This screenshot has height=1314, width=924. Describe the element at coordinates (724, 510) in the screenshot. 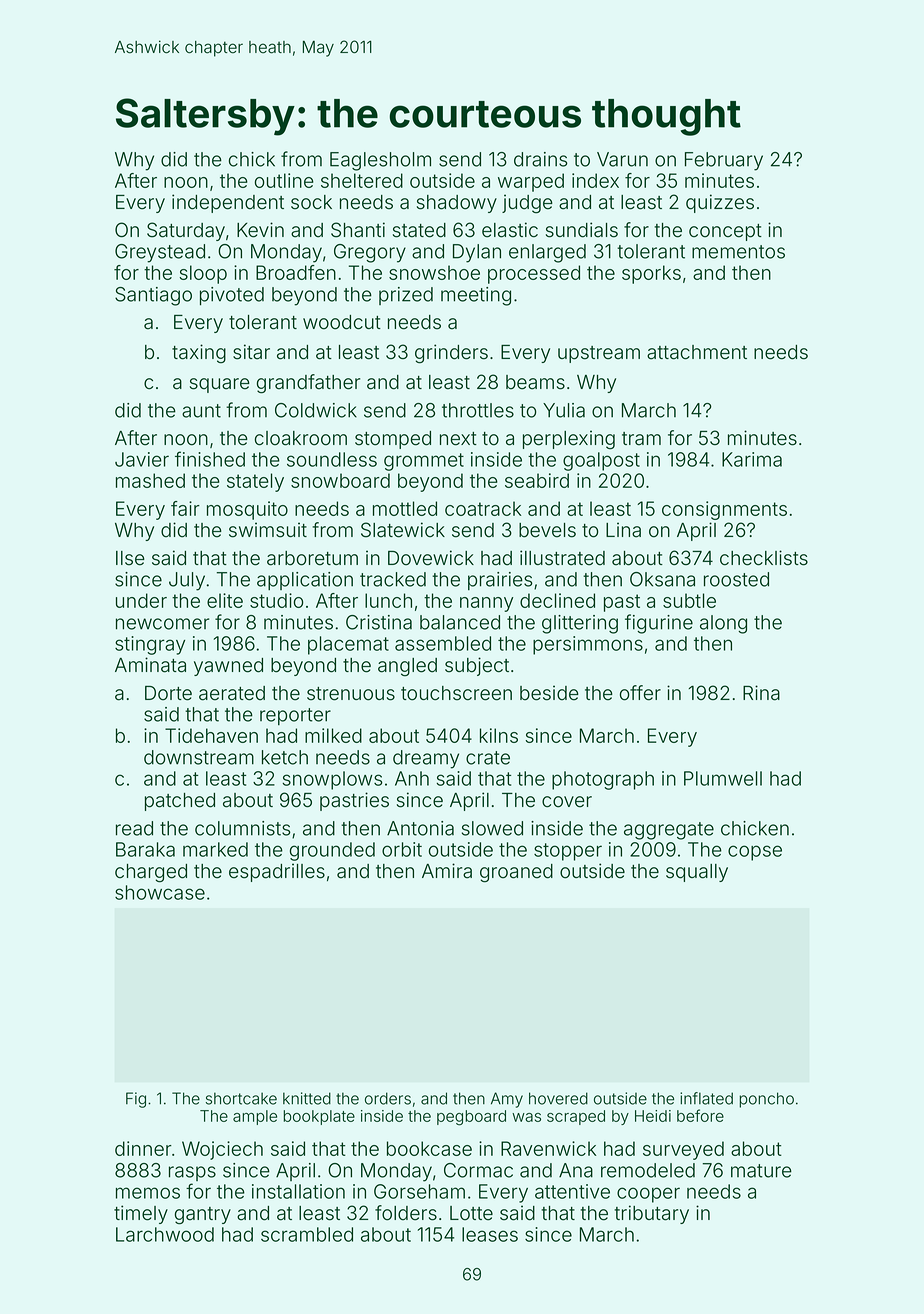

I see `consignments` at that location.
